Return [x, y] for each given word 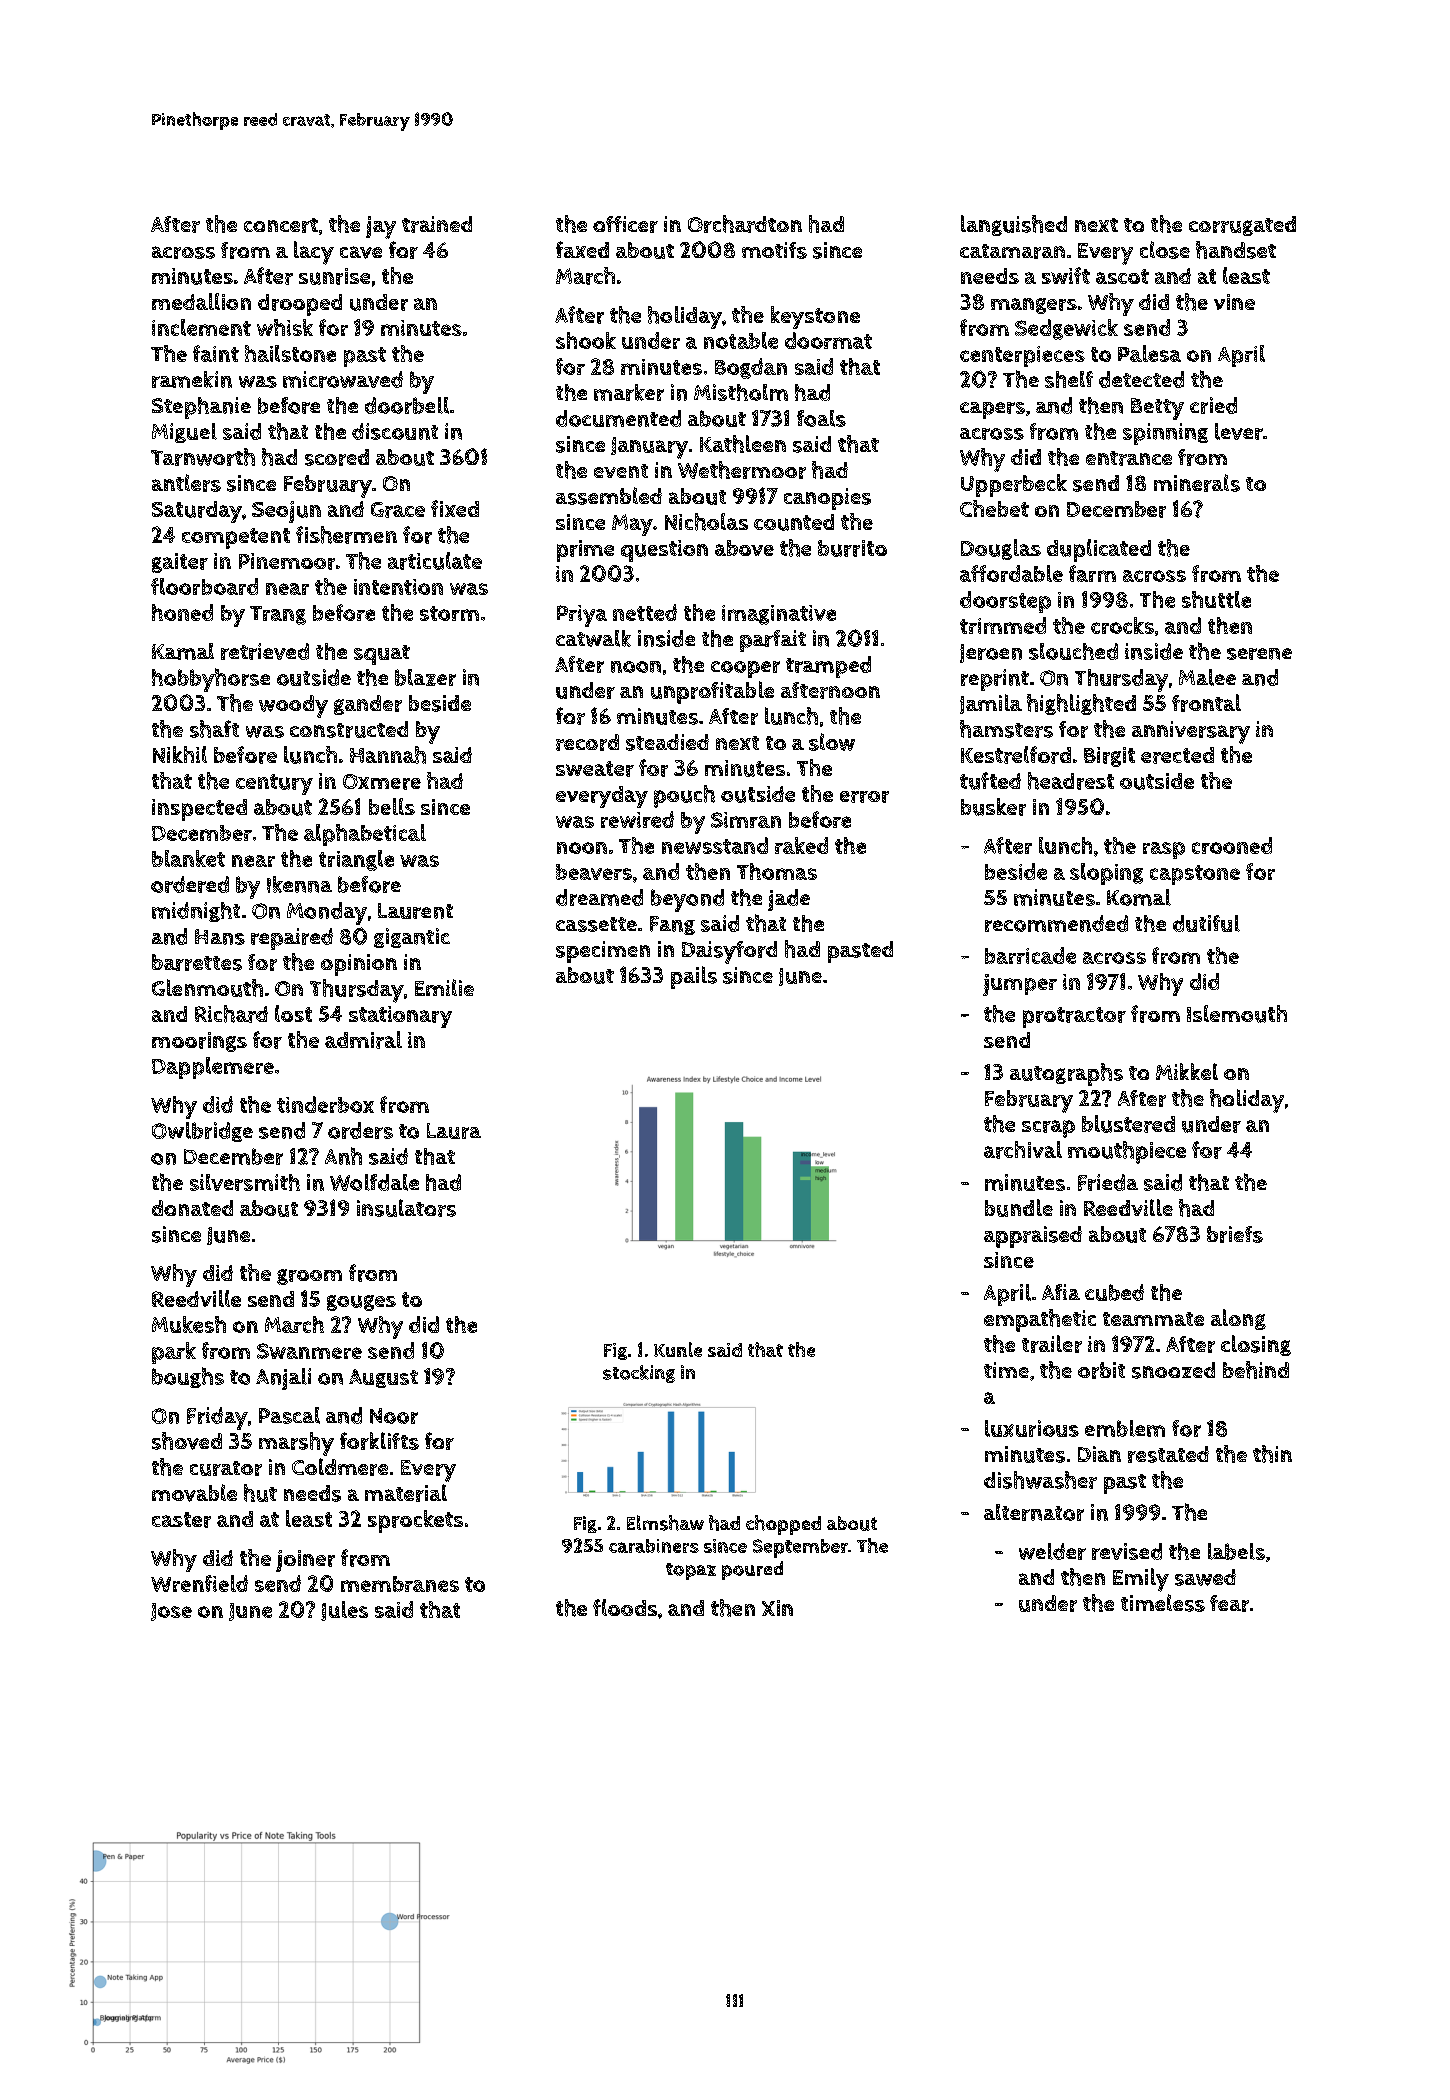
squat [382, 655]
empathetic [1040, 1320]
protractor [1074, 1017]
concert [281, 225]
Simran [746, 820]
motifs [774, 250]
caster [181, 1520]
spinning [1165, 434]
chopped [783, 1525]
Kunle [678, 1349]
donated [192, 1208]
